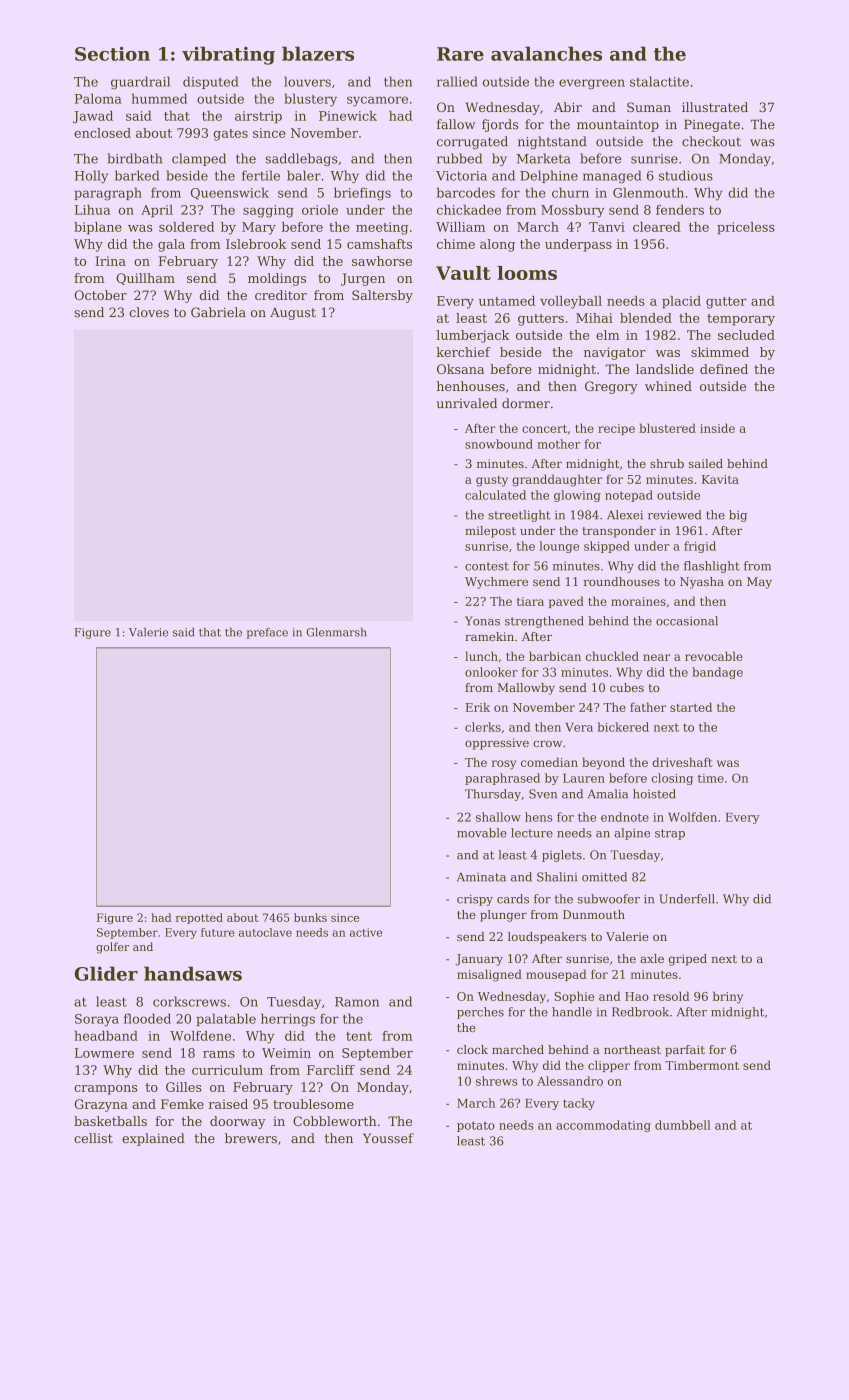 The image size is (849, 1400). Describe the element at coordinates (268, 211) in the screenshot. I see `sagging` at that location.
